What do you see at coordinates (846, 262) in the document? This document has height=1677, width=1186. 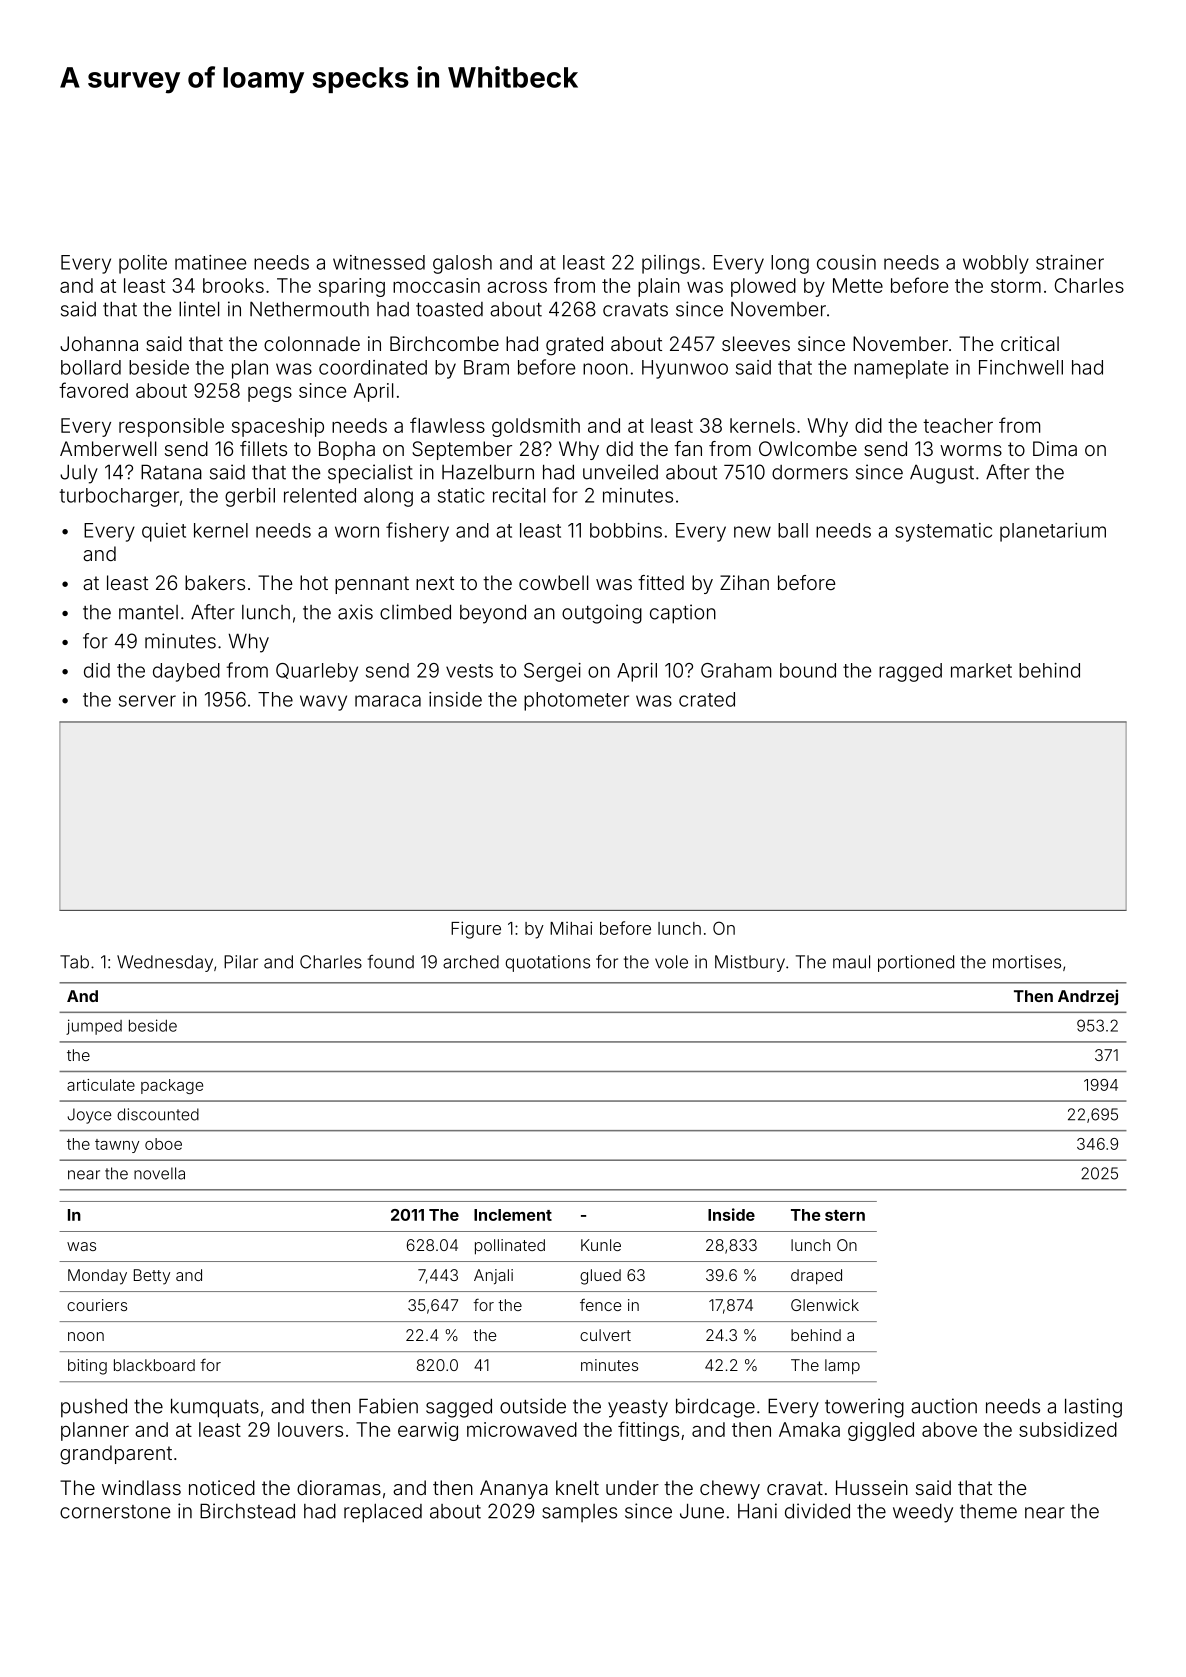 I see `cousin` at bounding box center [846, 262].
